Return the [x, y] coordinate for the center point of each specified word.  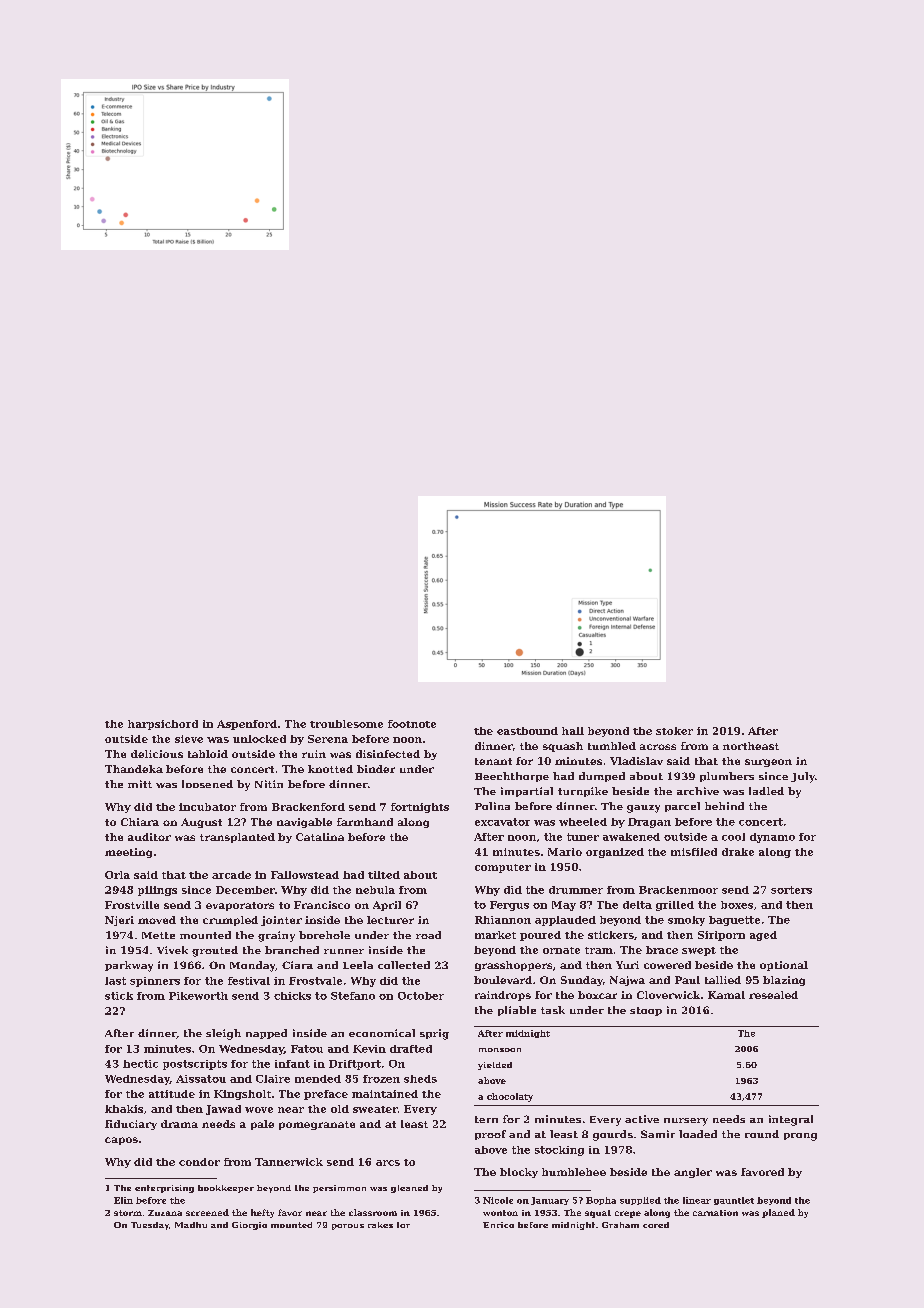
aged [763, 936]
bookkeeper [226, 1189]
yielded [495, 1066]
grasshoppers [513, 966]
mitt [140, 784]
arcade [231, 875]
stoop [646, 1011]
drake [738, 852]
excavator [502, 822]
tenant [493, 761]
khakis [124, 1109]
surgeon [768, 763]
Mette [158, 935]
